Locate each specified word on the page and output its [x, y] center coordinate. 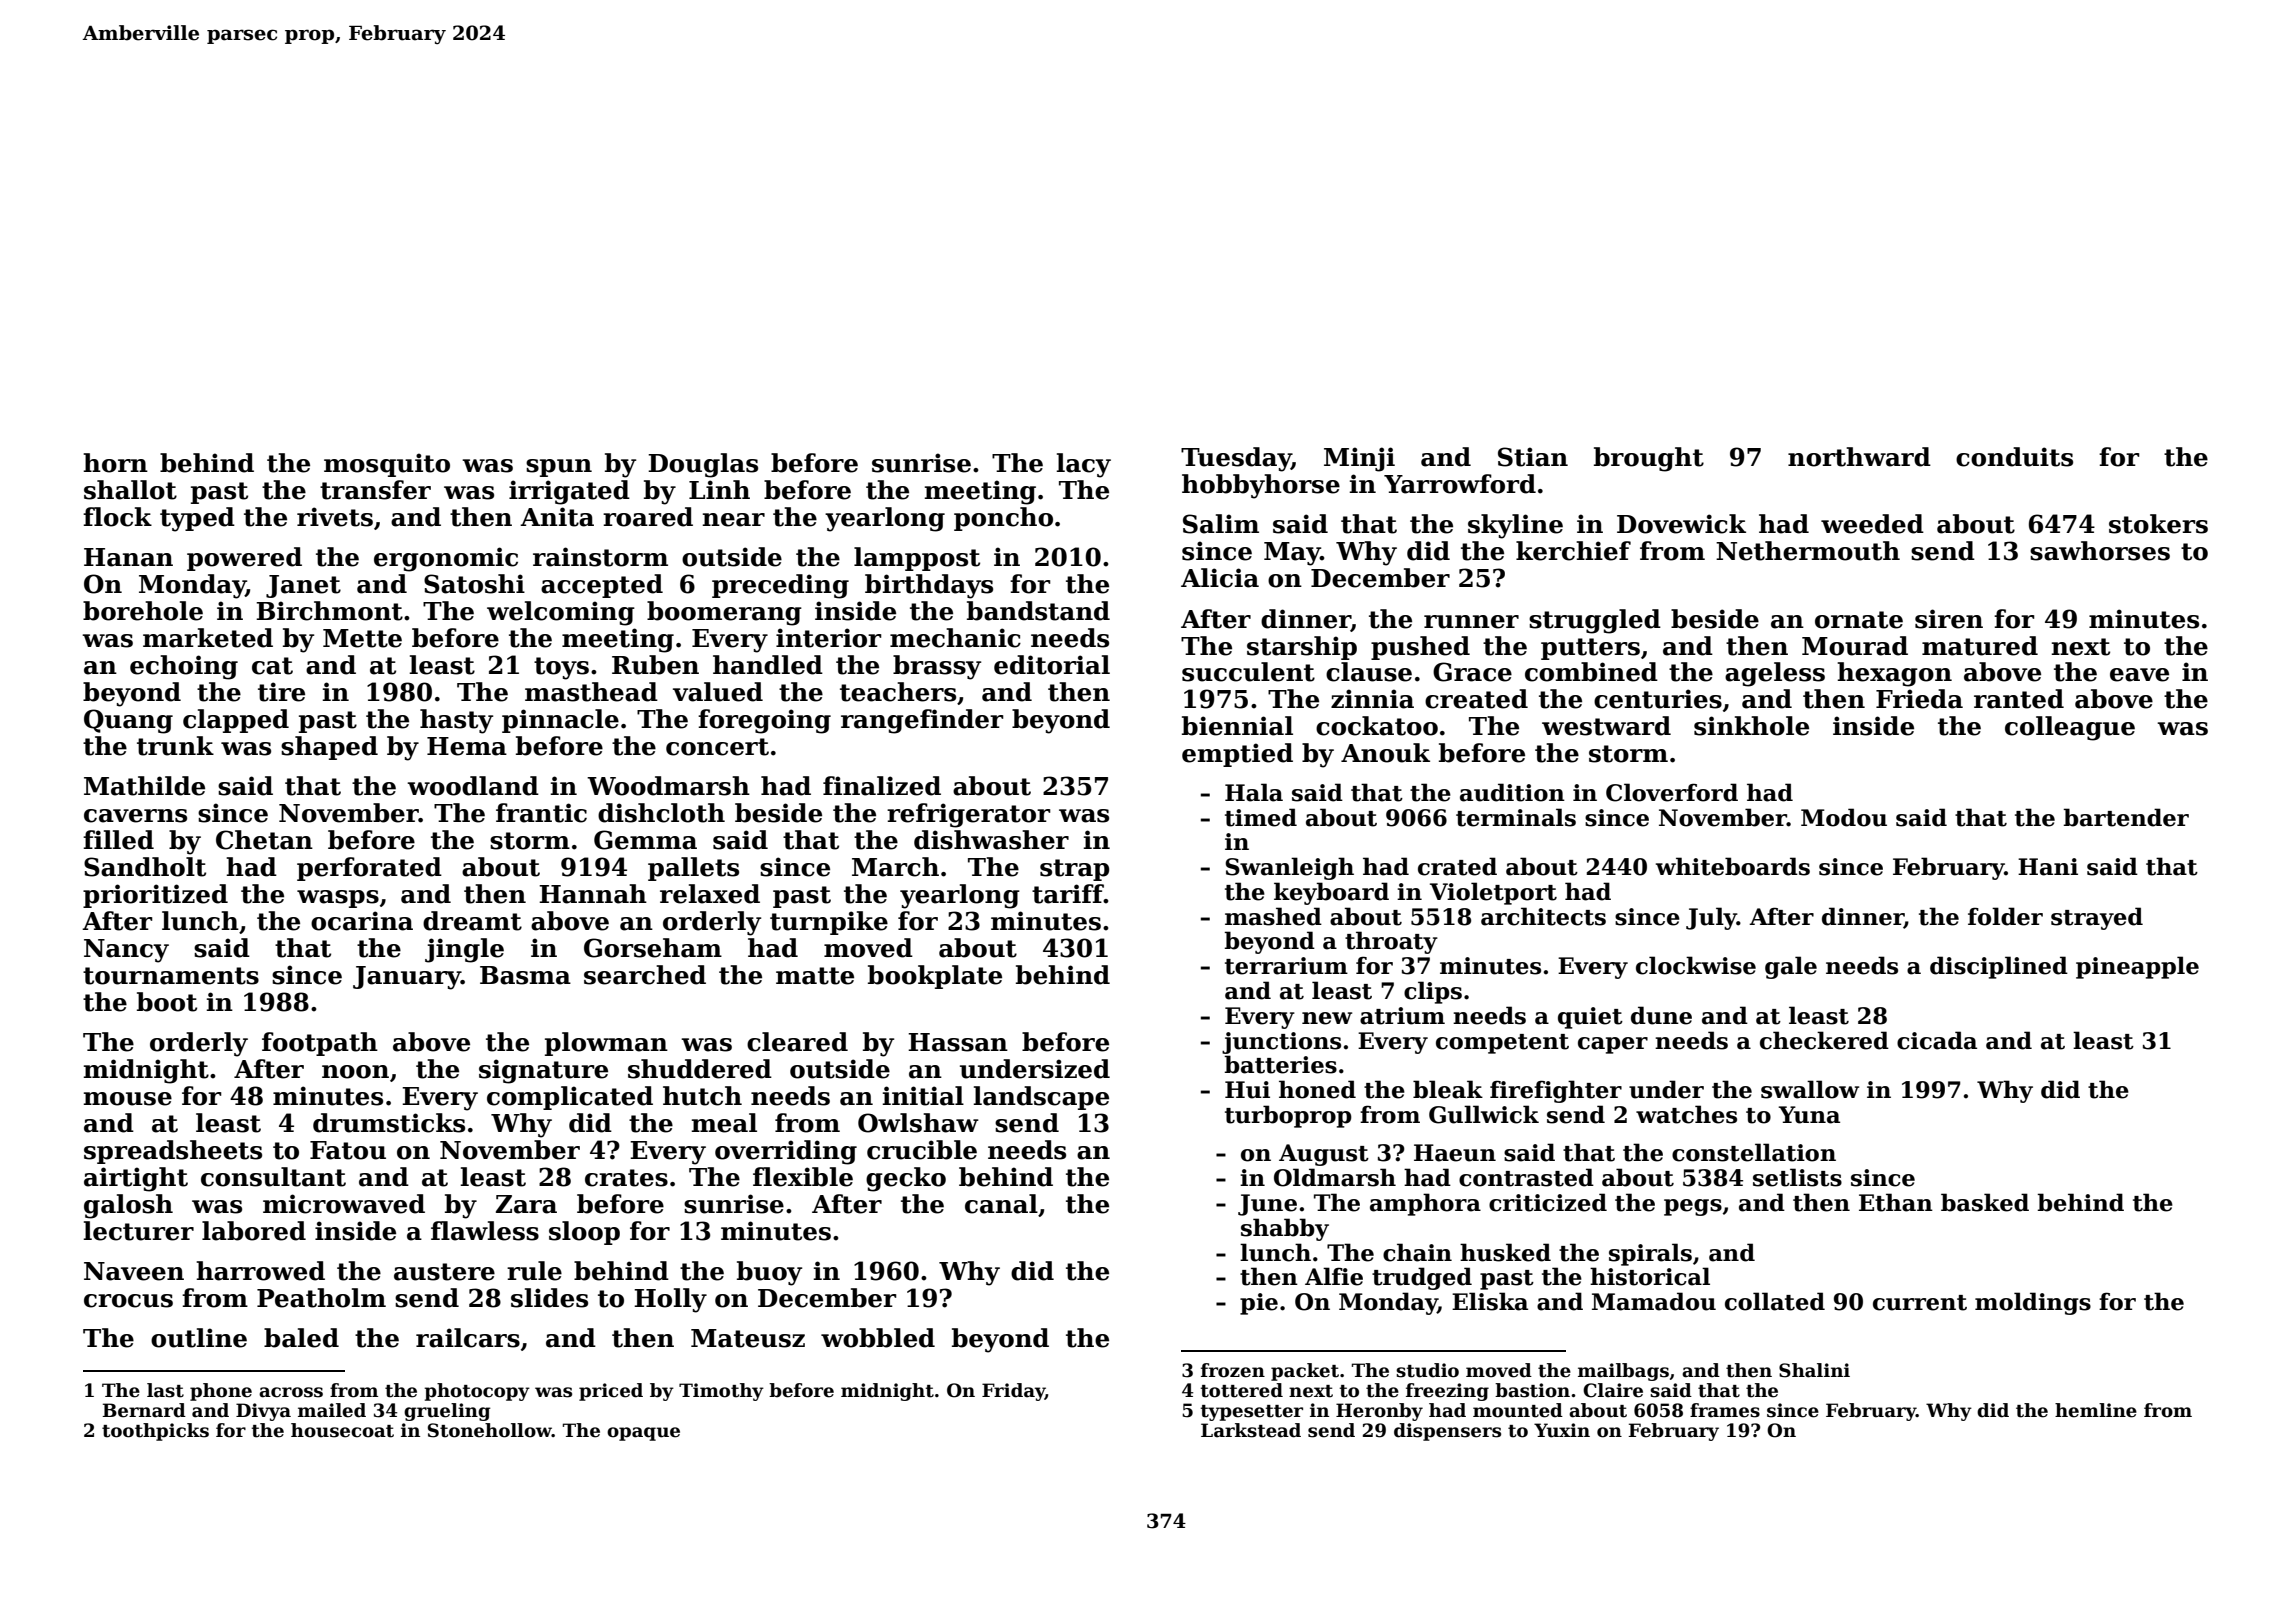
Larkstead [1251, 1430]
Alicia [1220, 578]
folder [2005, 916]
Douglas [703, 465]
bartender [2126, 817]
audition [1512, 792]
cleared [797, 1042]
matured [1980, 646]
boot [167, 1002]
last [165, 1390]
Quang [128, 721]
